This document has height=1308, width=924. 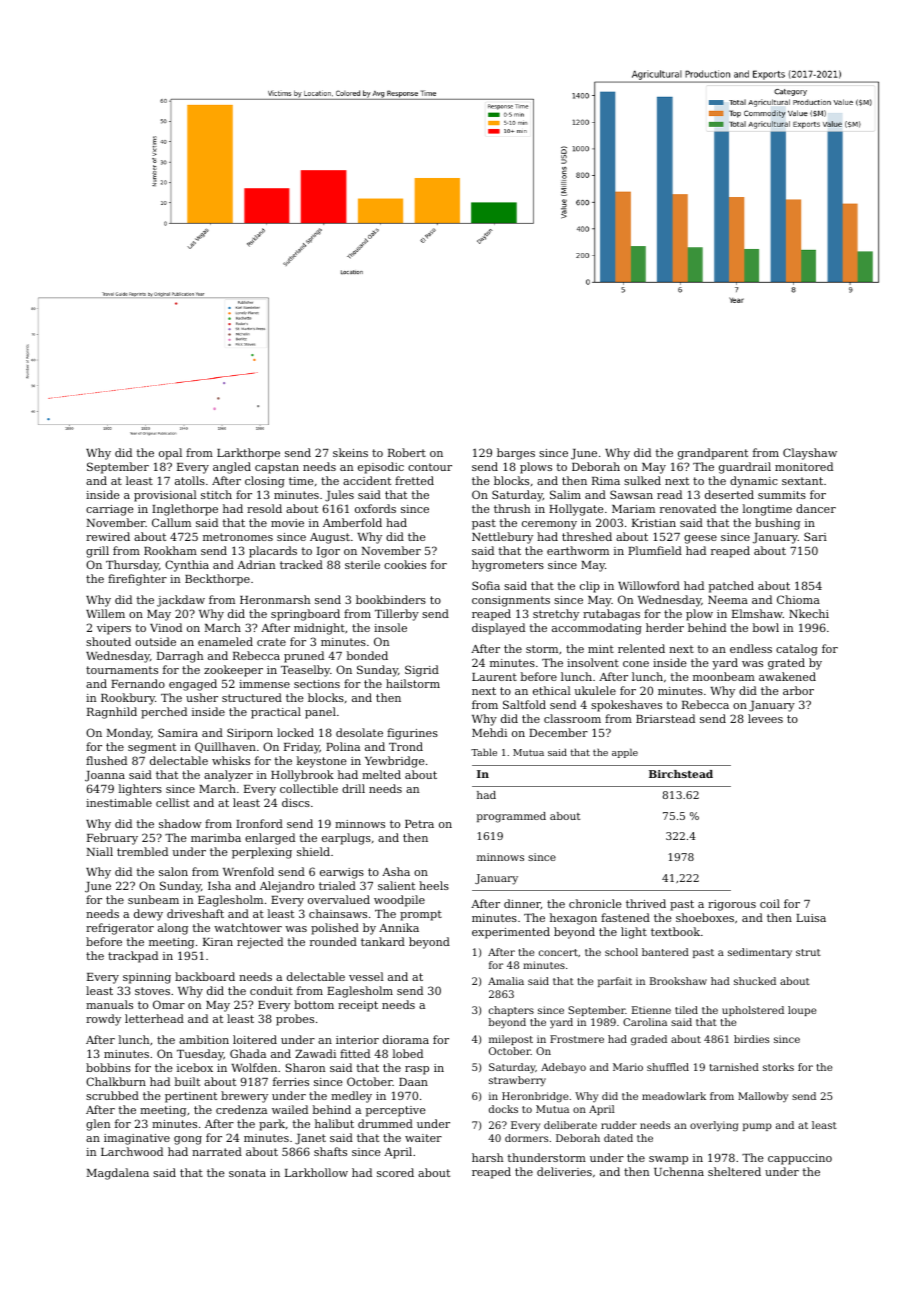 I want to click on skeins, so click(x=350, y=452).
